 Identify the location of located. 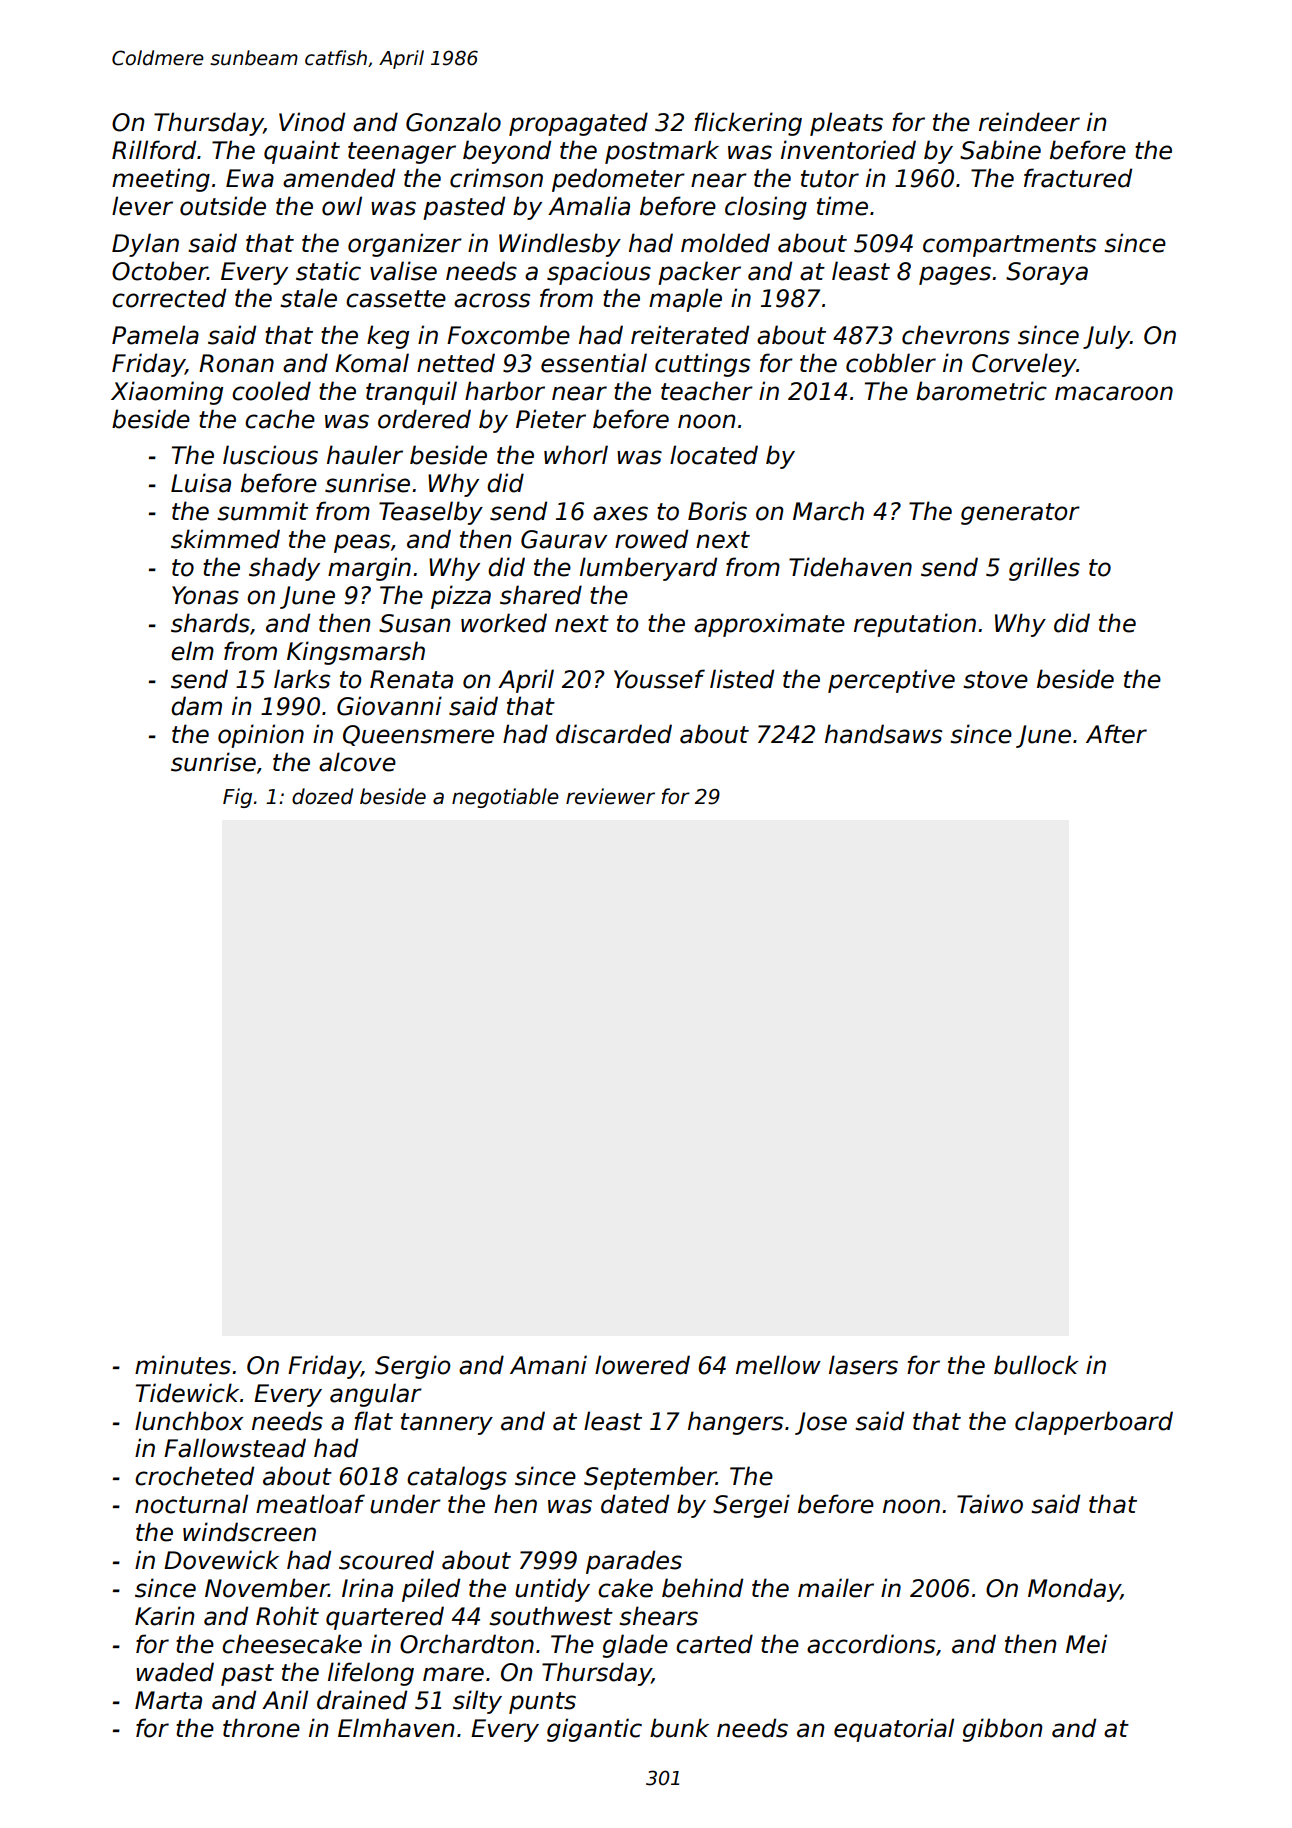
(714, 455).
